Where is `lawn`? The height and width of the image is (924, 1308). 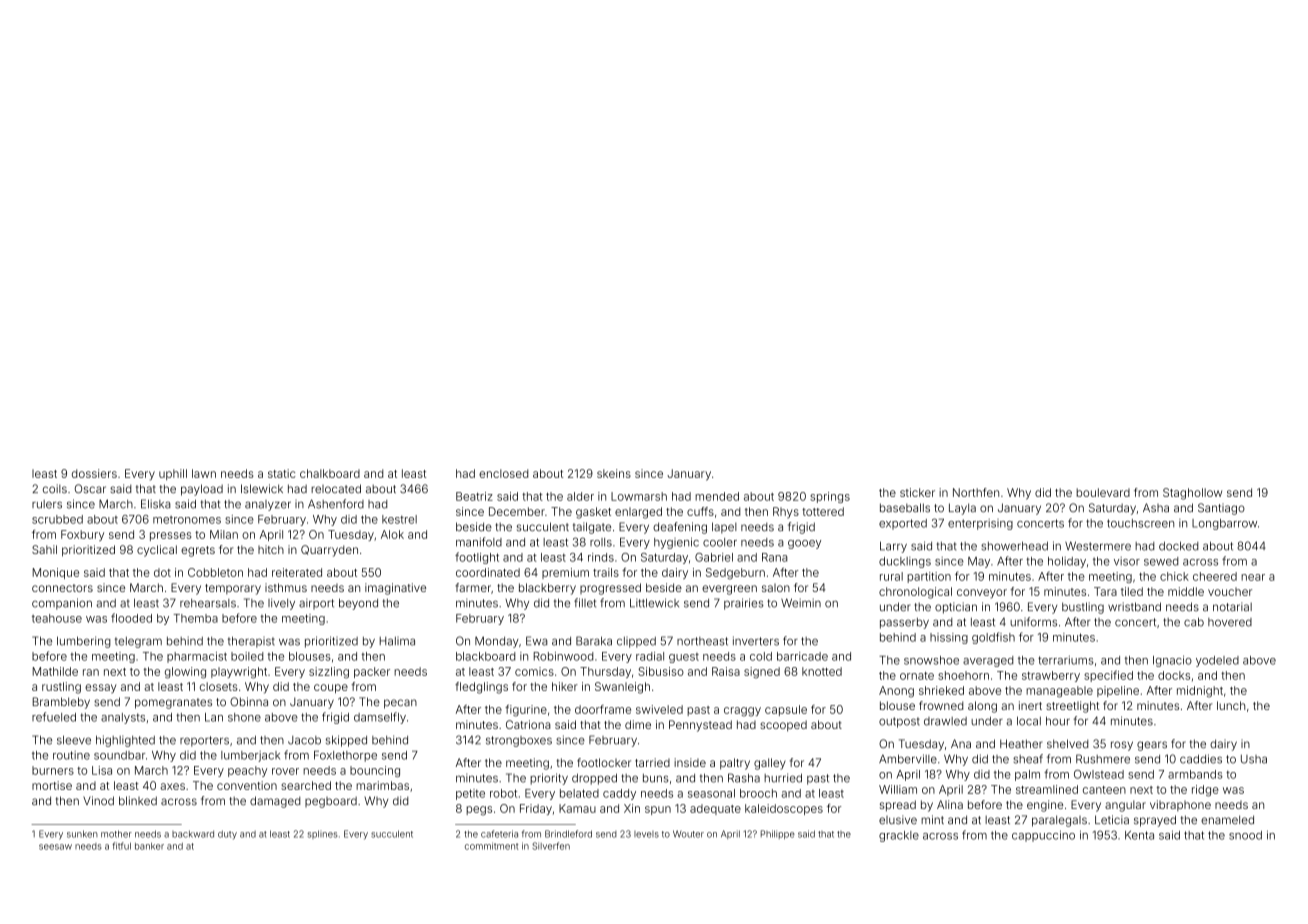 lawn is located at coordinates (204, 473).
